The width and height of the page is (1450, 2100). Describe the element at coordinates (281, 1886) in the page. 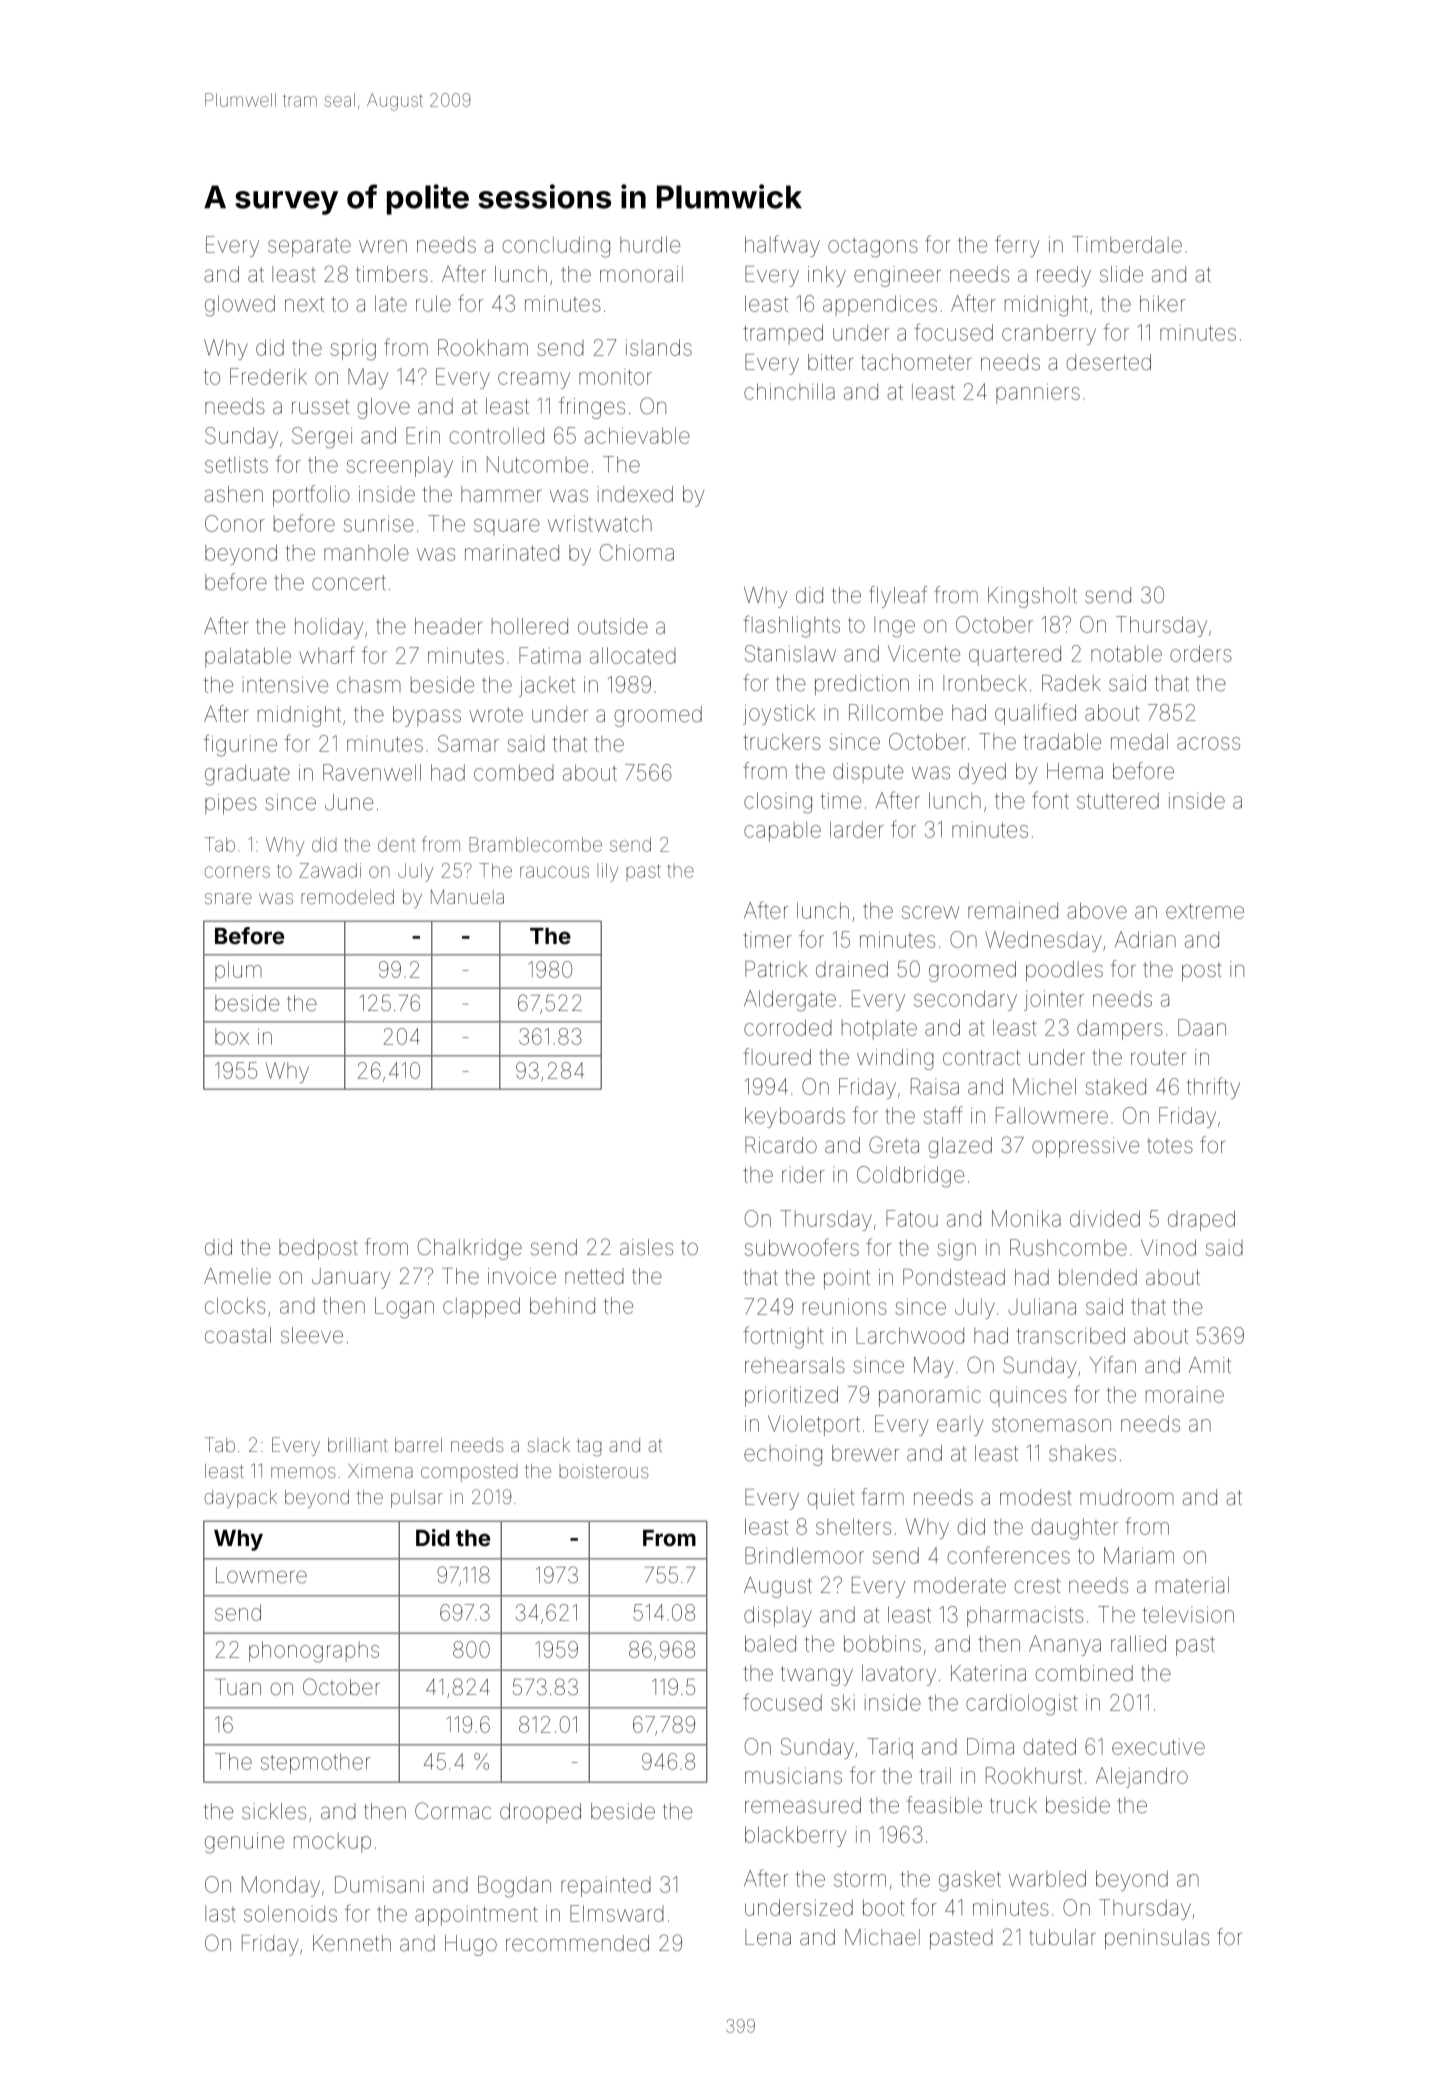

I see `Monday` at that location.
